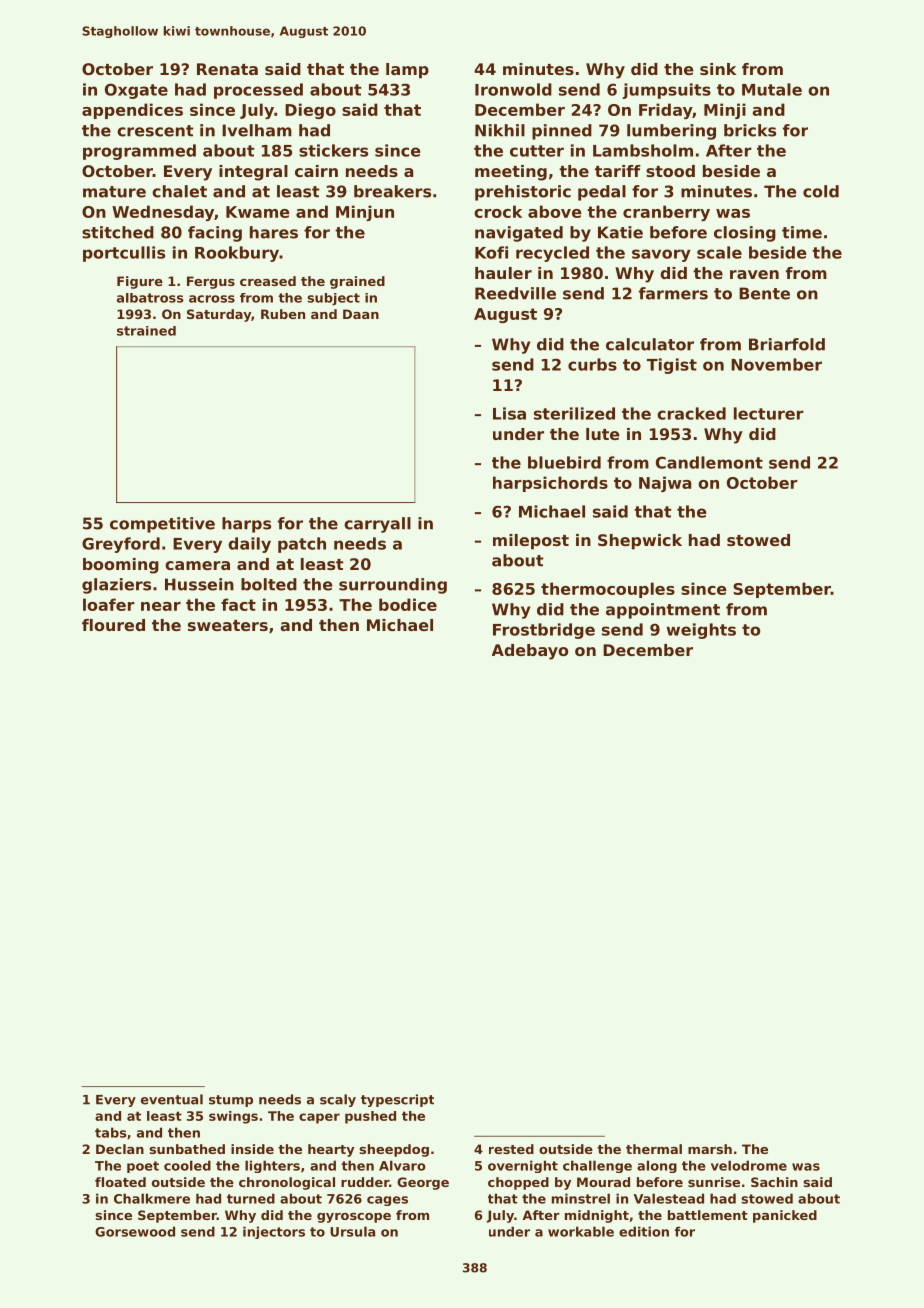  Describe the element at coordinates (228, 625) in the document. I see `sweaters` at that location.
